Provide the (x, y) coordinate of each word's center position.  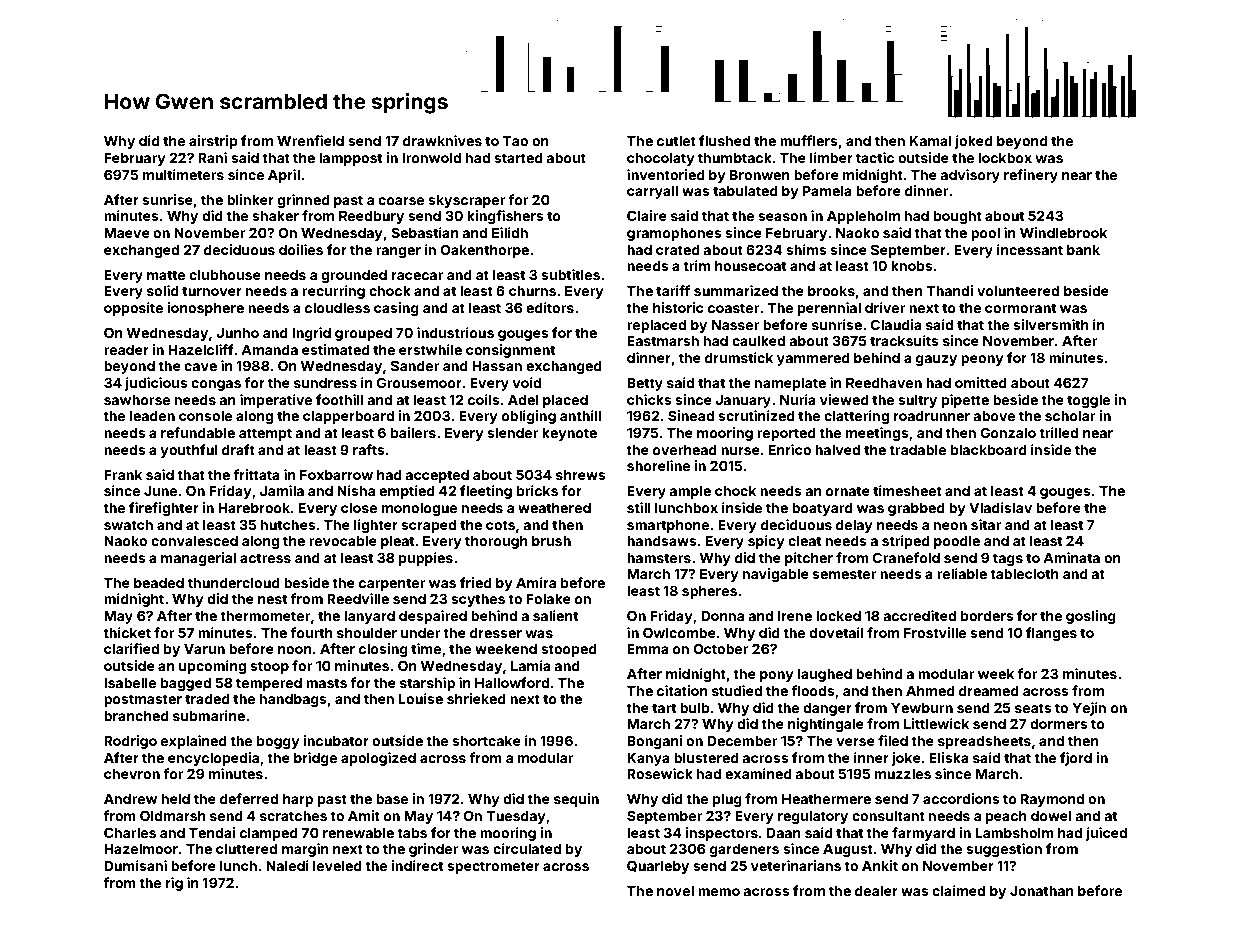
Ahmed (930, 691)
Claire (647, 215)
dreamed (989, 691)
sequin (576, 800)
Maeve (127, 233)
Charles (130, 832)
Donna (722, 615)
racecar (417, 276)
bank (1083, 250)
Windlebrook (1063, 232)
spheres (709, 592)
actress (265, 558)
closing (383, 650)
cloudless (337, 308)
